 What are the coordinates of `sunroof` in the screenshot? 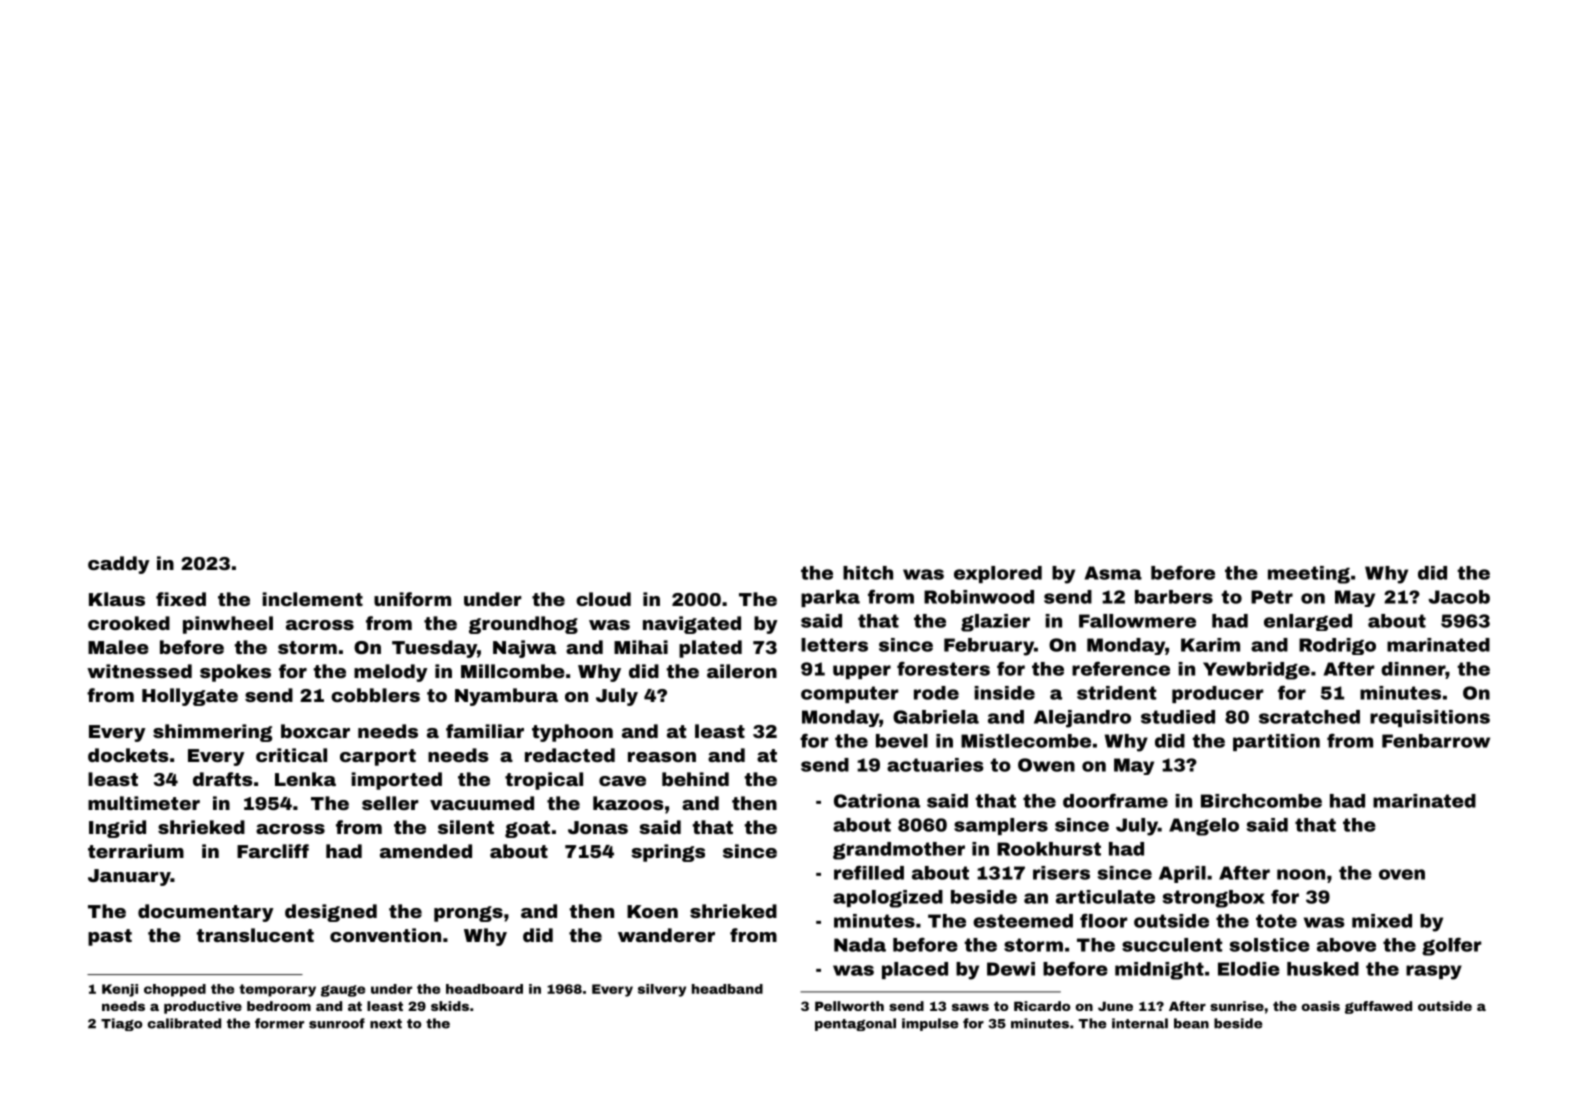 It's located at (337, 1023).
